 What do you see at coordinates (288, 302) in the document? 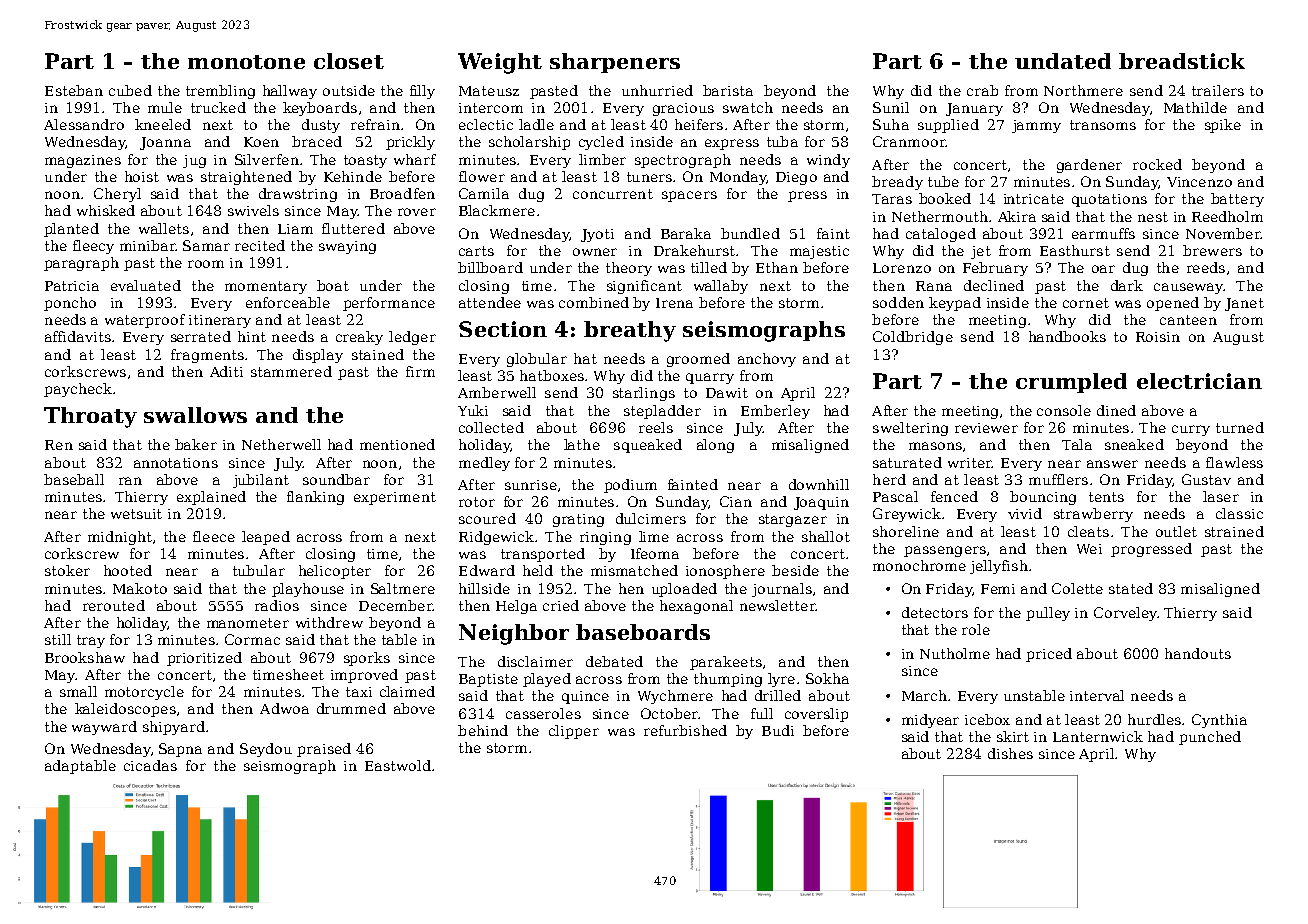
I see `enforceable` at bounding box center [288, 302].
